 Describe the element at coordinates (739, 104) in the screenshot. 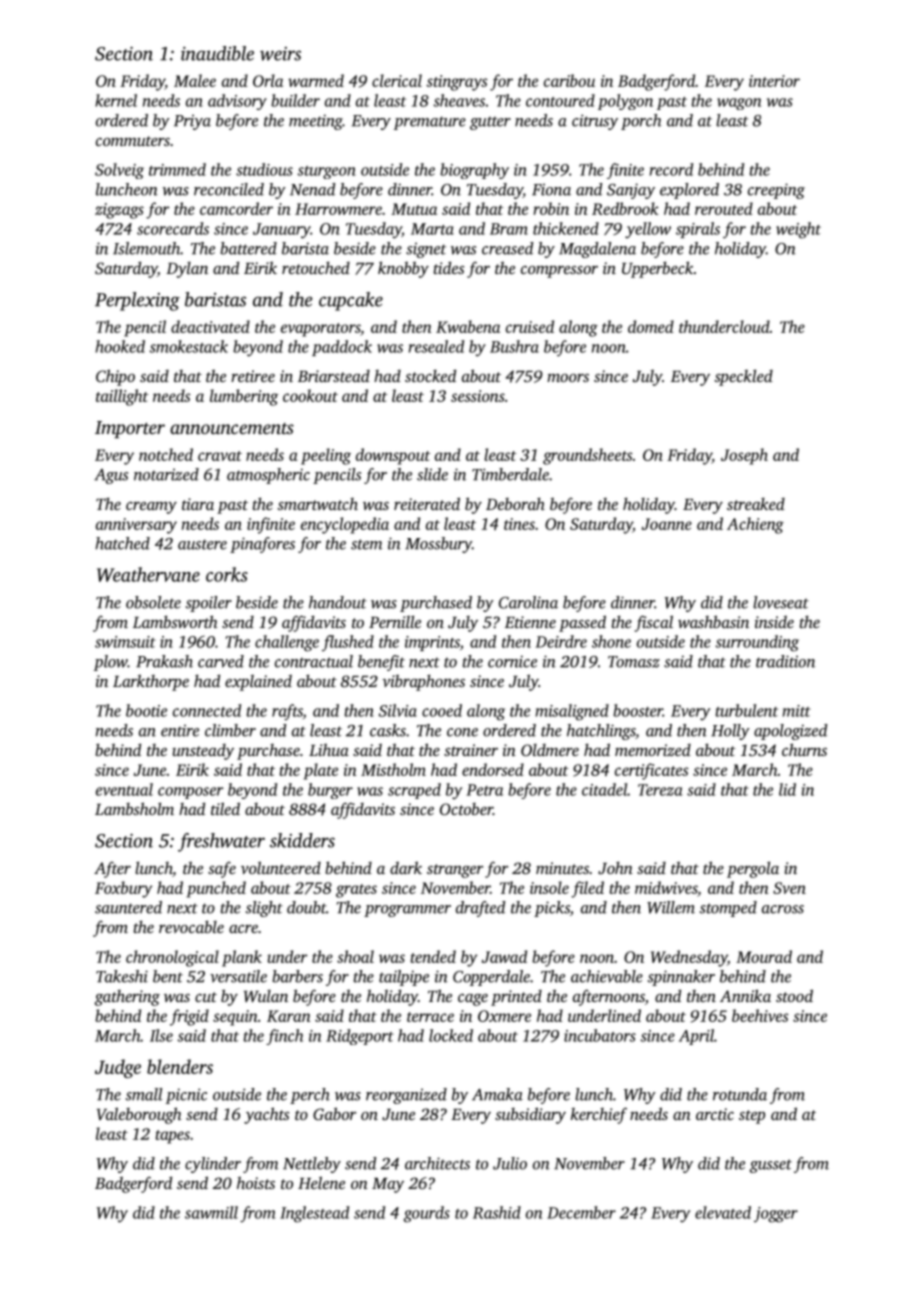

I see `wagon` at that location.
